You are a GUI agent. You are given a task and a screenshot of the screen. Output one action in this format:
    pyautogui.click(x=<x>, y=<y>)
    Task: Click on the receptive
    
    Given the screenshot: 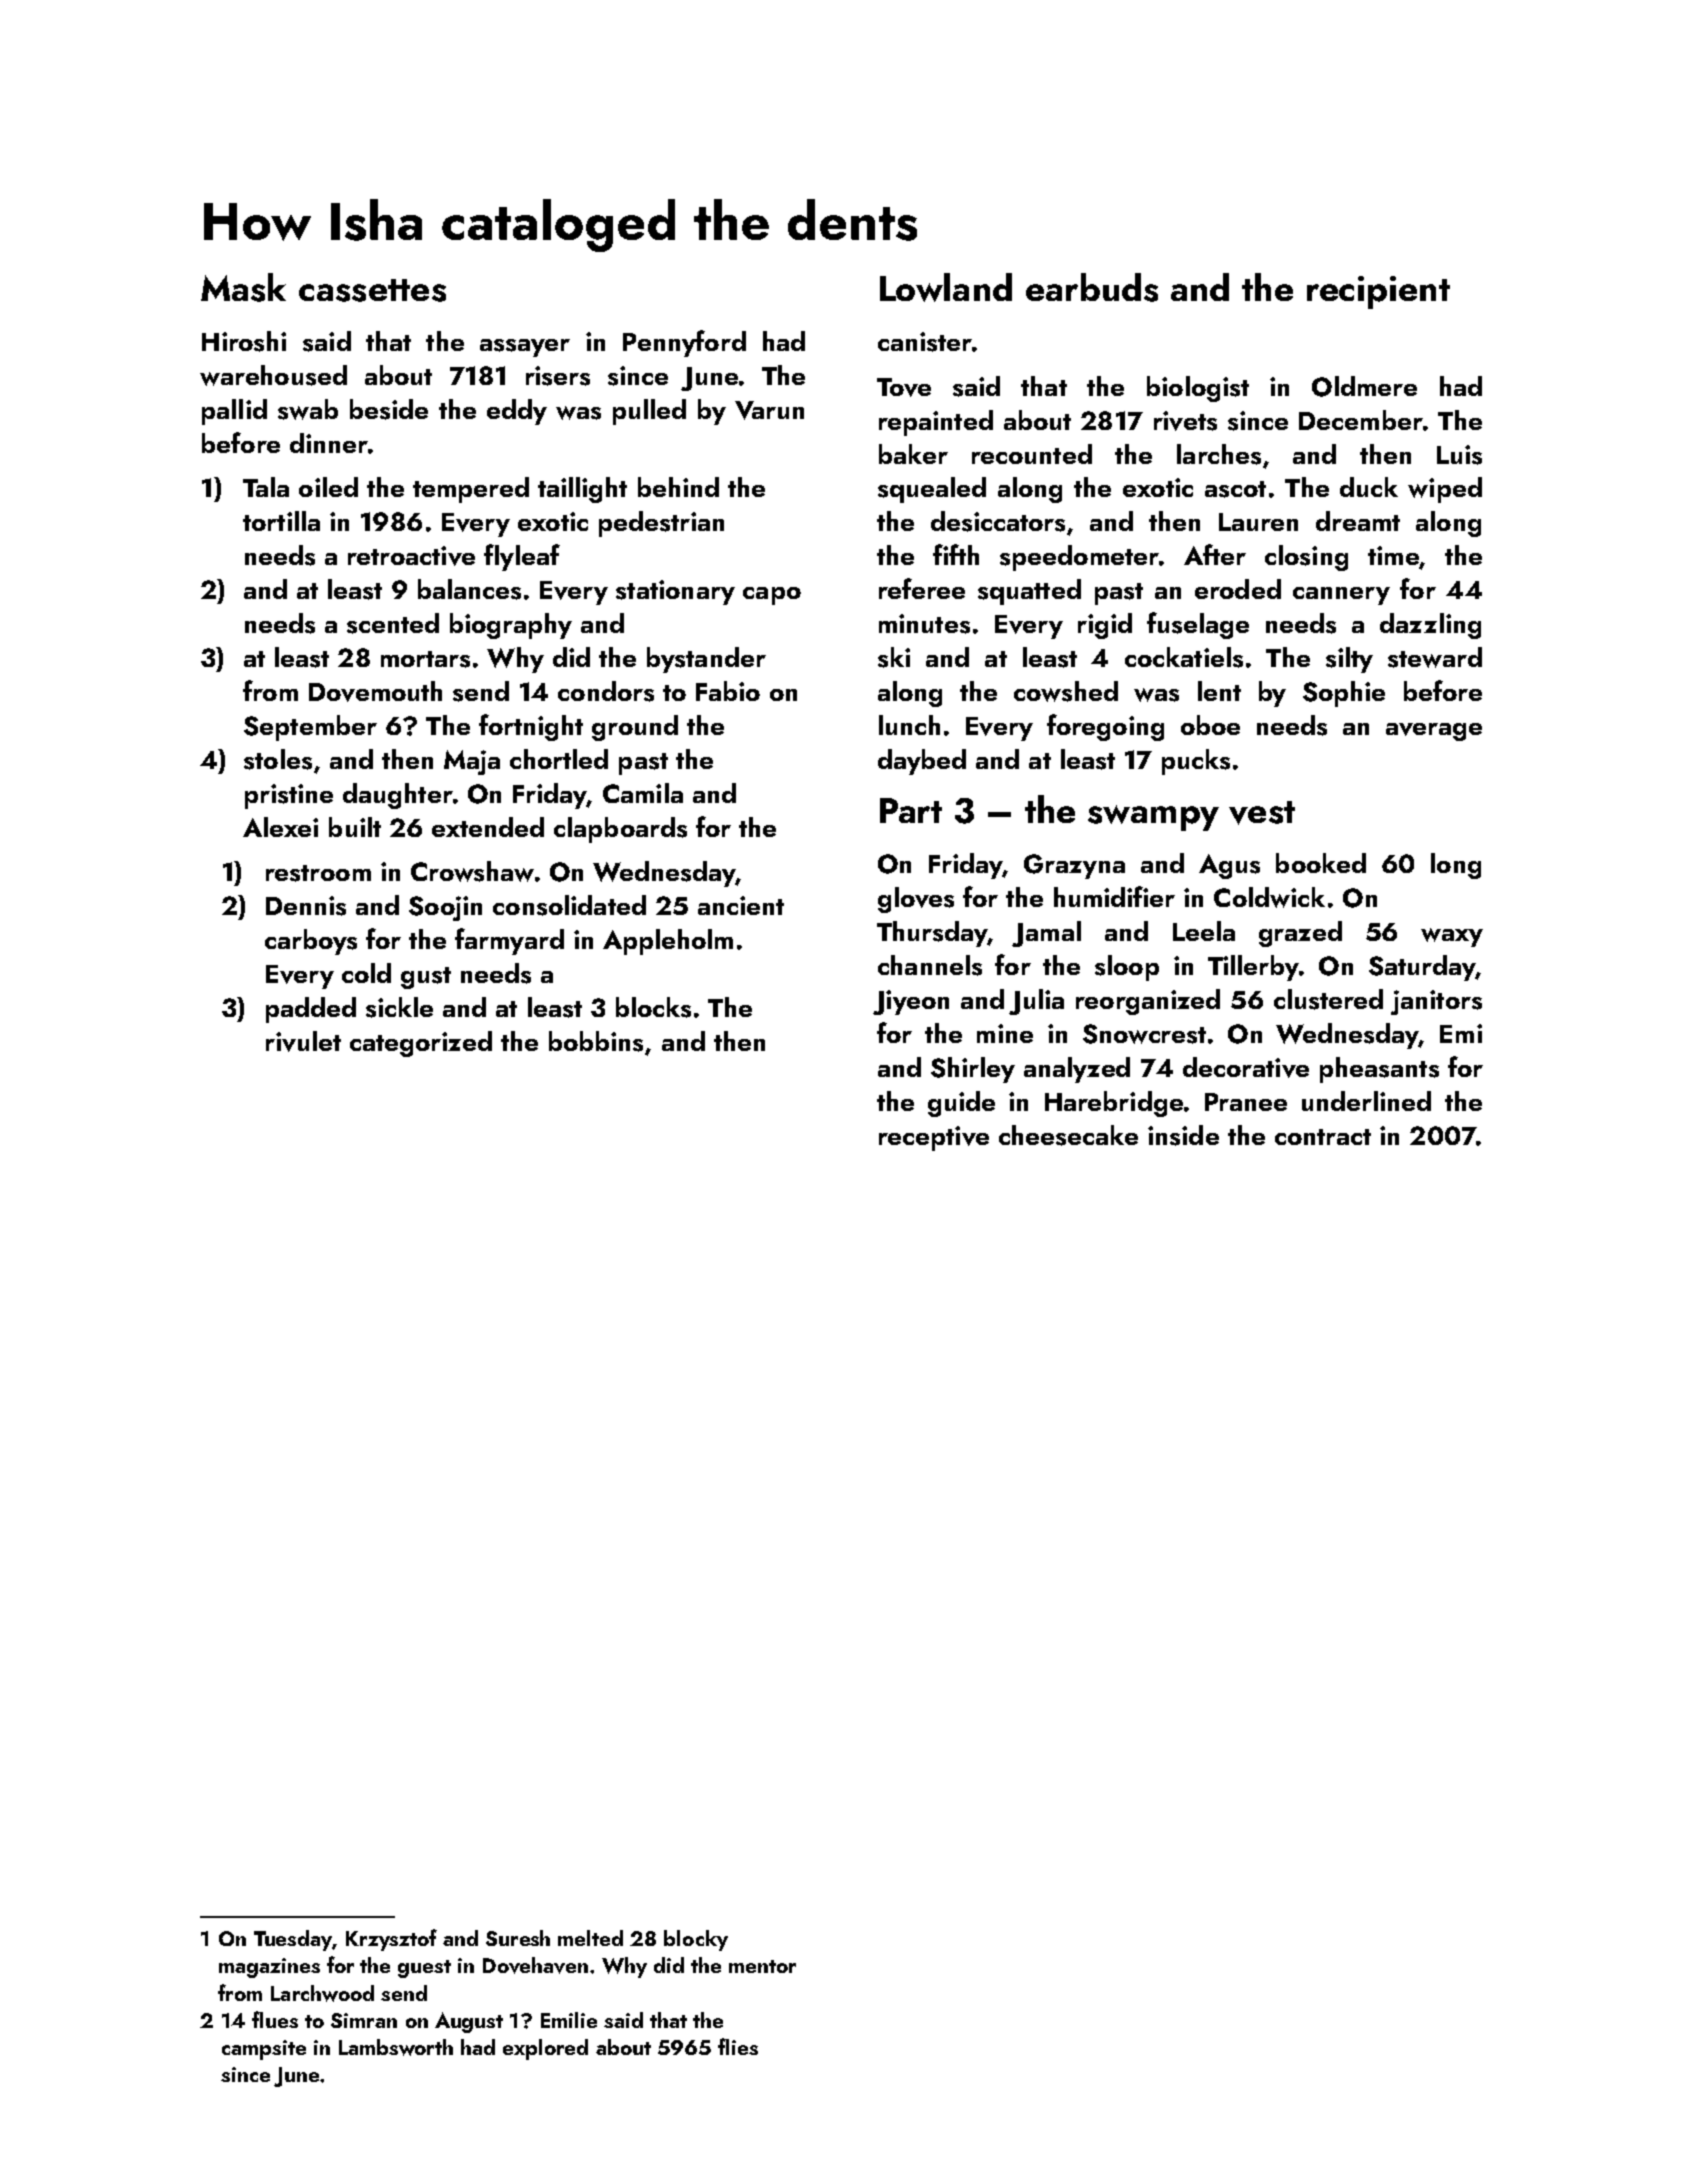 What is the action you would take?
    pyautogui.click(x=934, y=1138)
